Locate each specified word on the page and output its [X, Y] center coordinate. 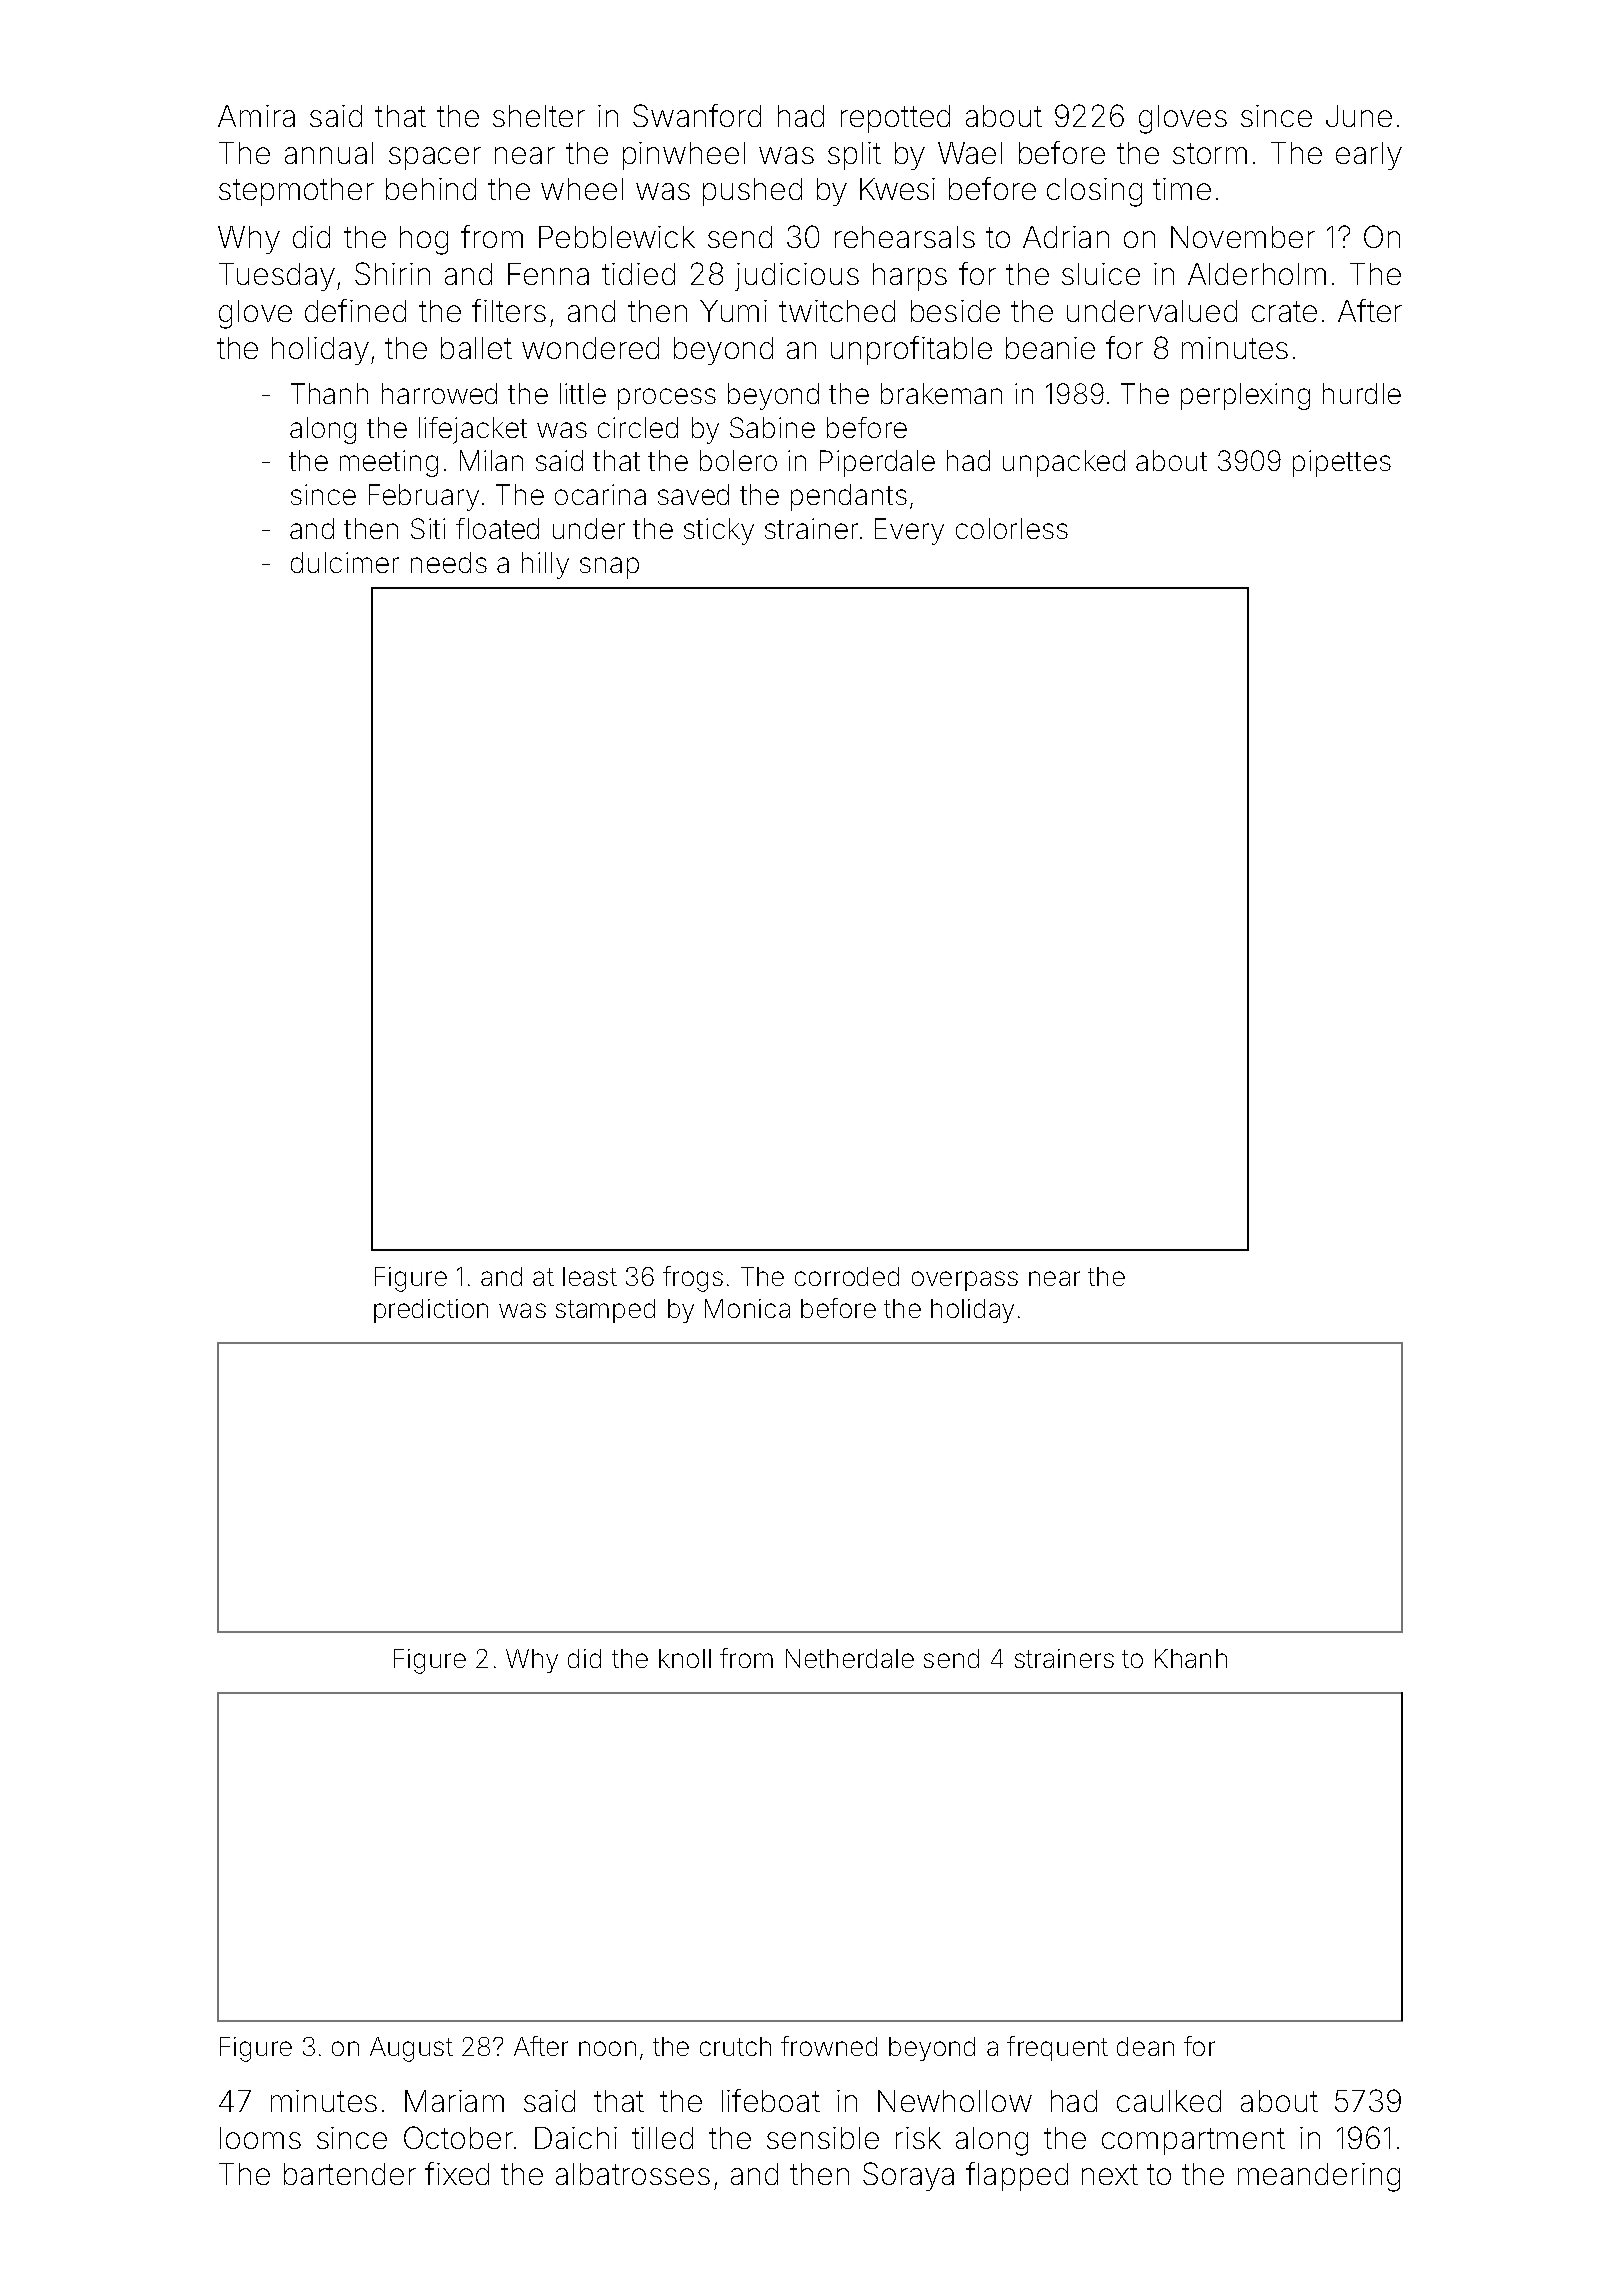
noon [607, 2048]
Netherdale [850, 1658]
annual [329, 153]
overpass [965, 1281]
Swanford [697, 115]
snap [609, 568]
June [1359, 116]
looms [260, 2138]
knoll [685, 1658]
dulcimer [345, 562]
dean [1145, 2046]
